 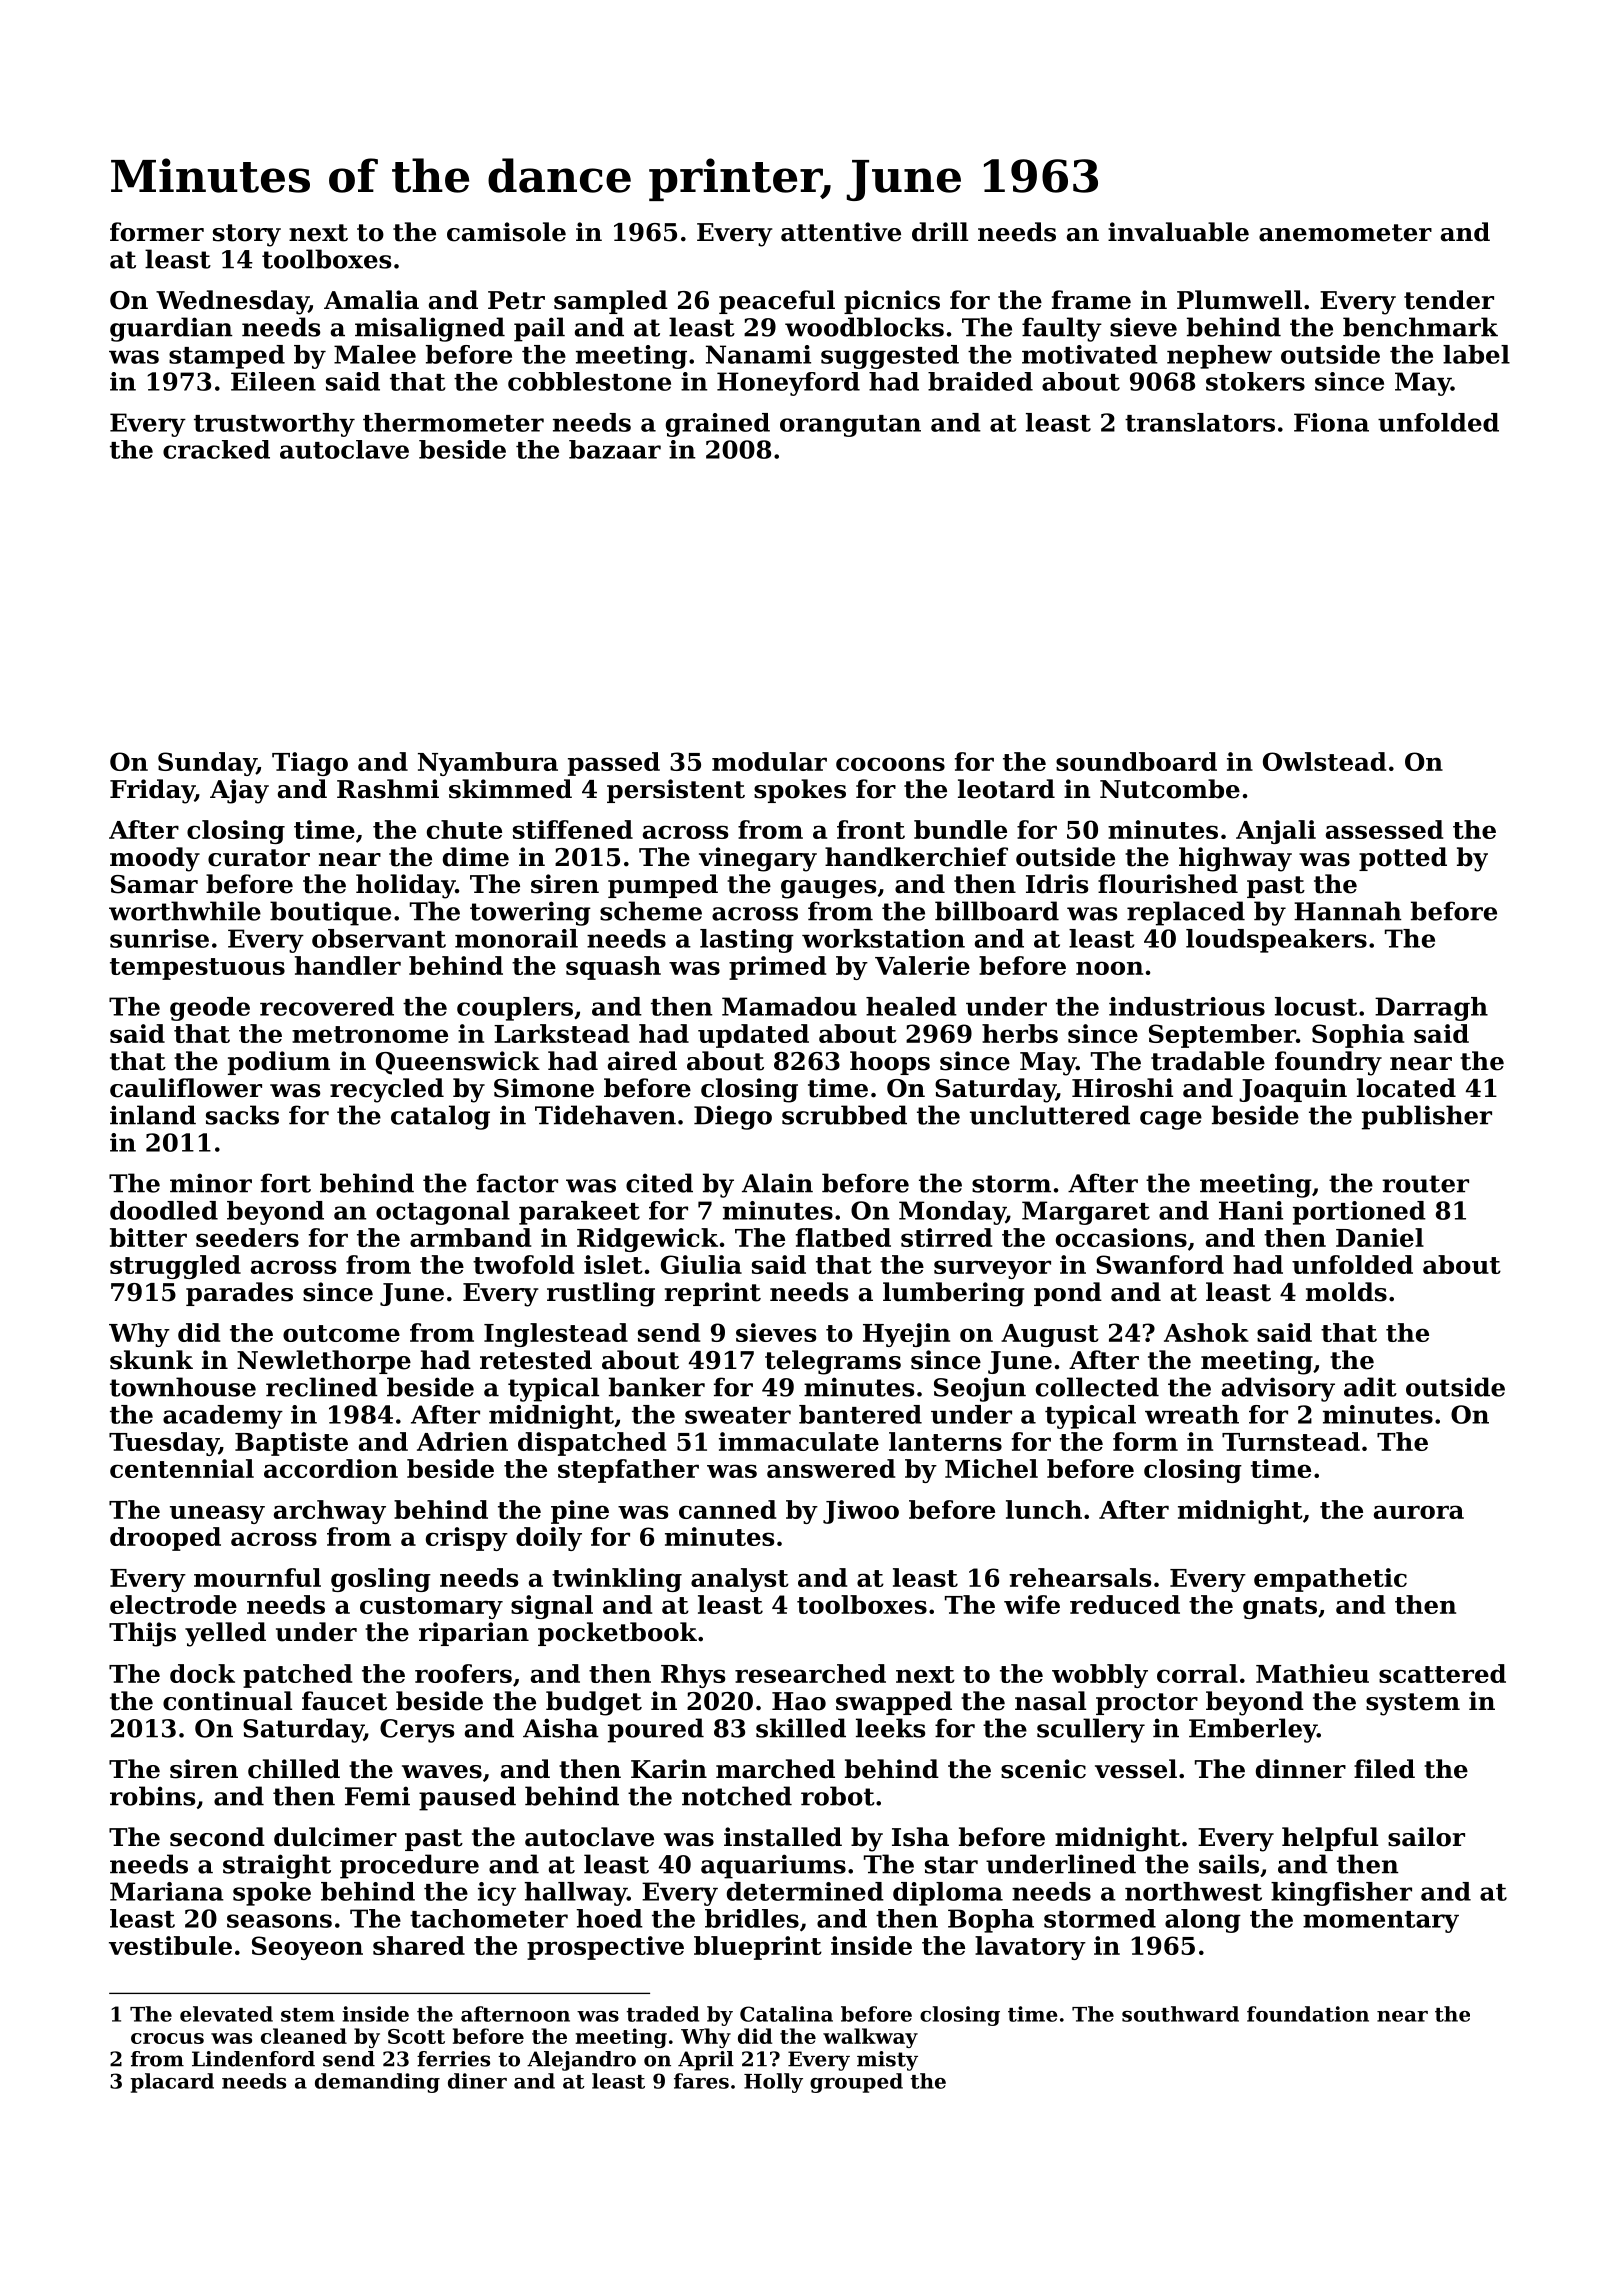 I want to click on Diego, so click(x=733, y=1117).
